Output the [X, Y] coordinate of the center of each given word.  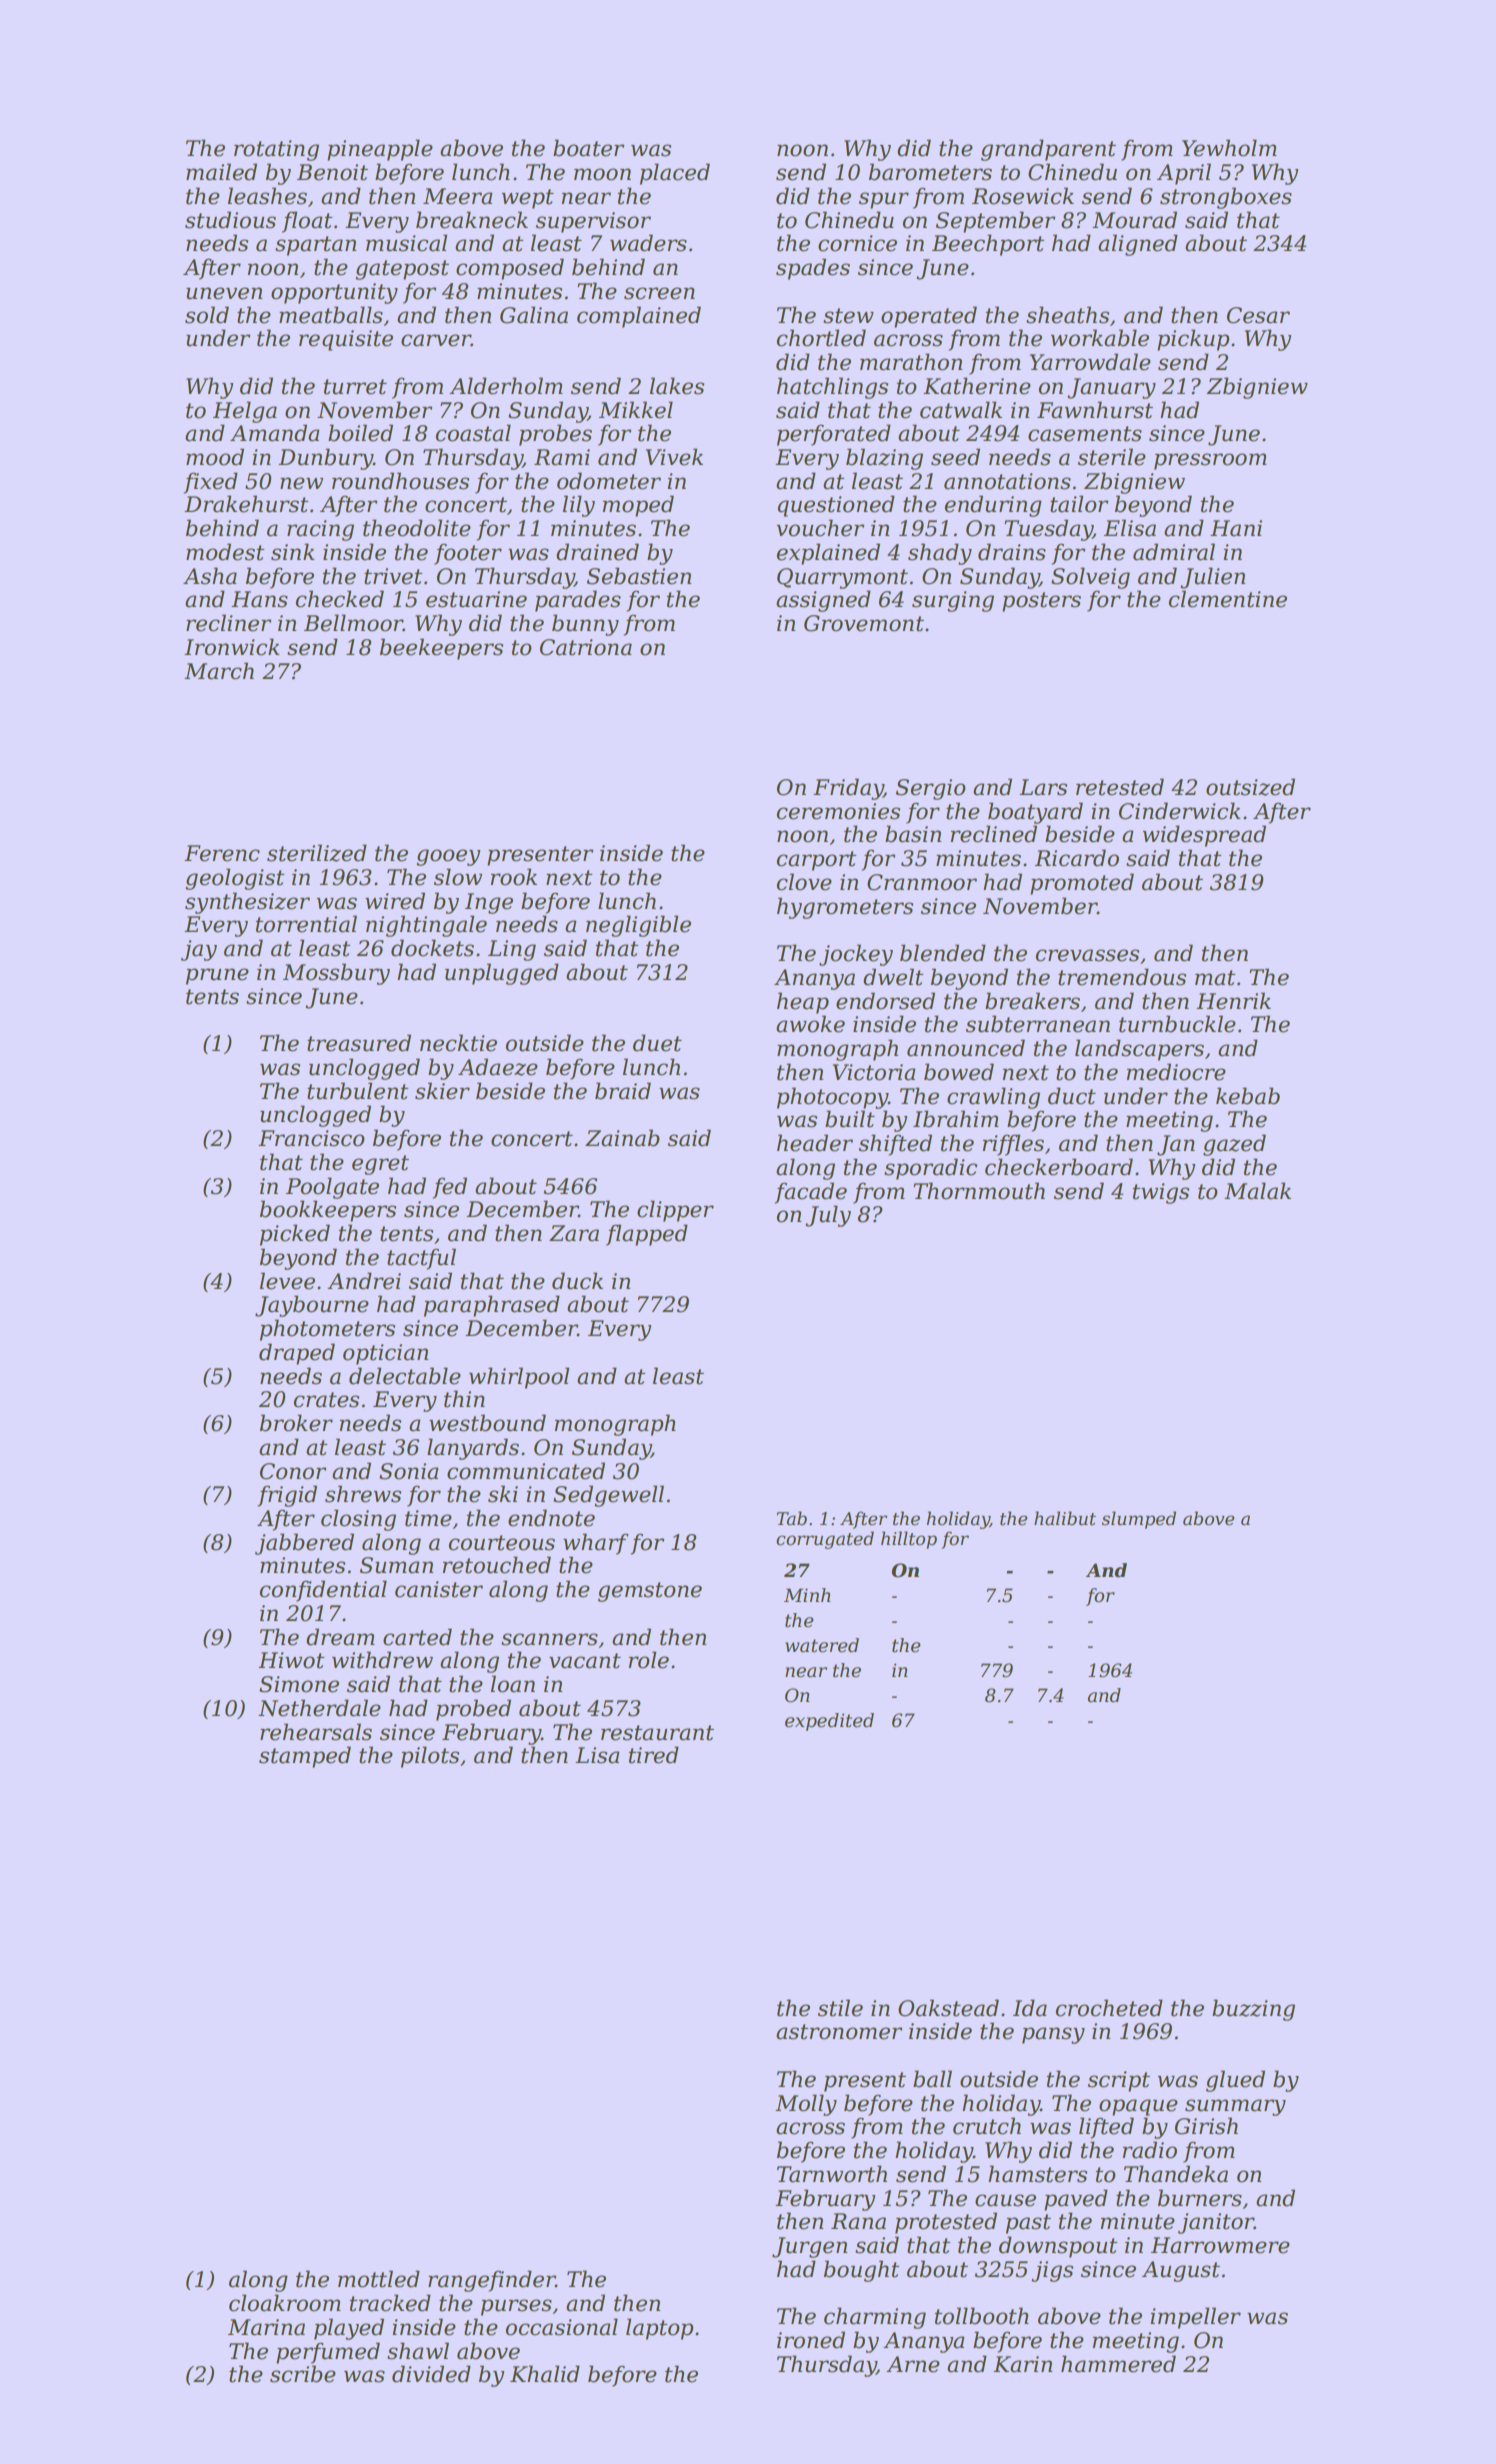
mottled [379, 2279]
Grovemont [864, 623]
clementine [1228, 599]
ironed [811, 2340]
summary [1235, 2107]
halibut [1065, 1518]
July [828, 1216]
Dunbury [325, 459]
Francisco [311, 1138]
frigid [287, 1496]
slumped [1139, 1520]
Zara [574, 1233]
